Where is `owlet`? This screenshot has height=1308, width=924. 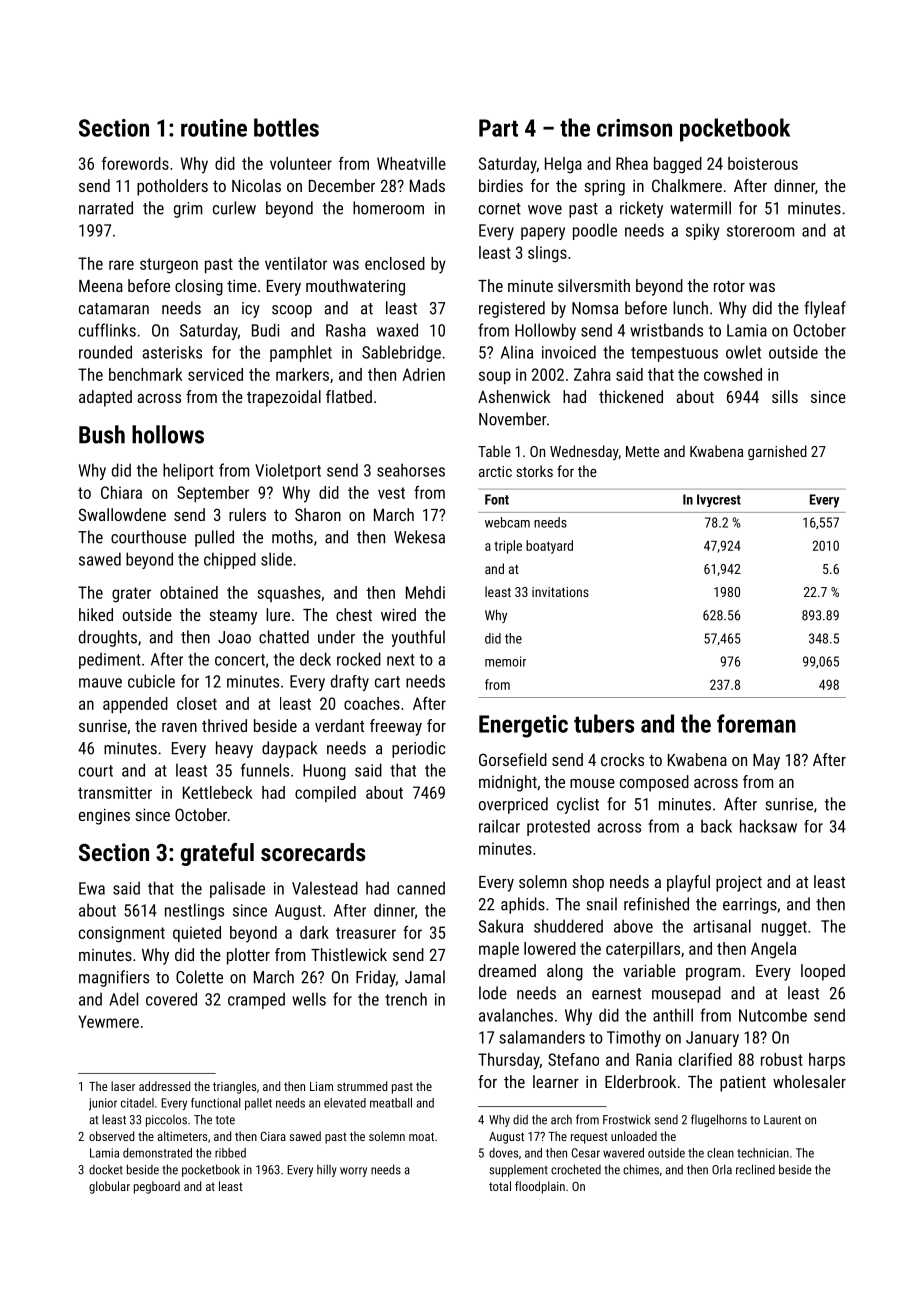 owlet is located at coordinates (743, 352).
